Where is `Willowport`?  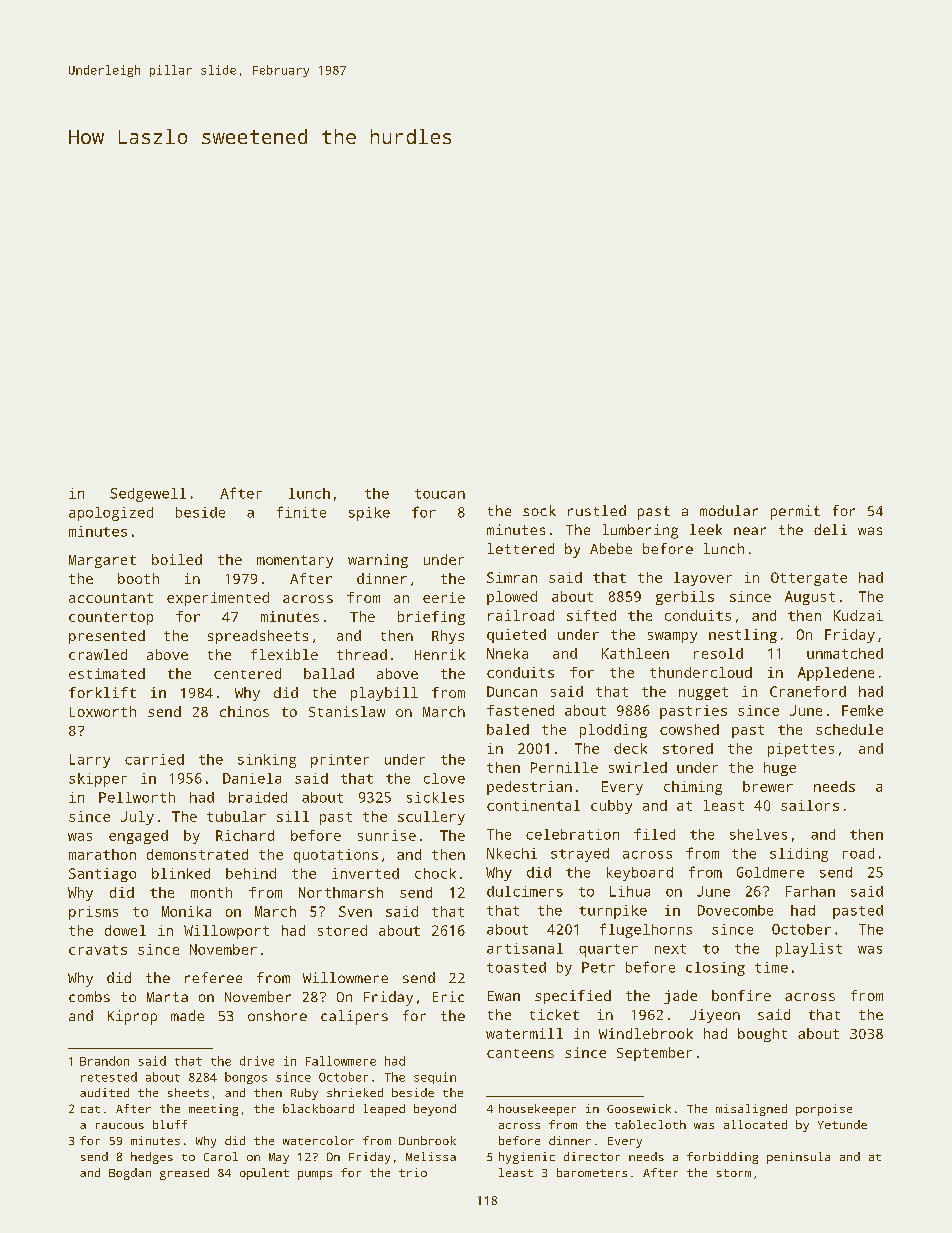 Willowport is located at coordinates (226, 932).
